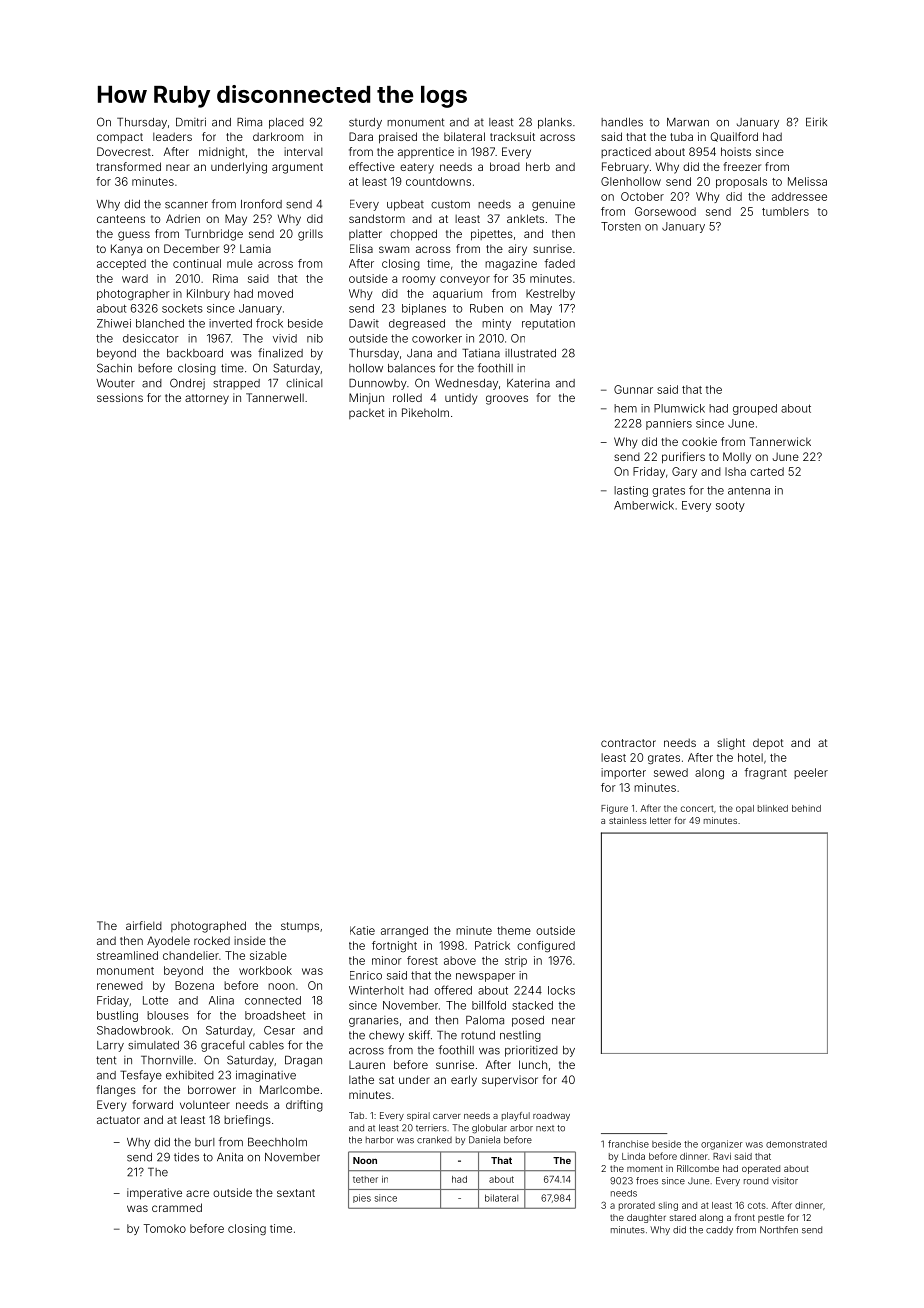 The height and width of the document is (1308, 924). What do you see at coordinates (425, 412) in the document?
I see `Pikeholm` at bounding box center [425, 412].
